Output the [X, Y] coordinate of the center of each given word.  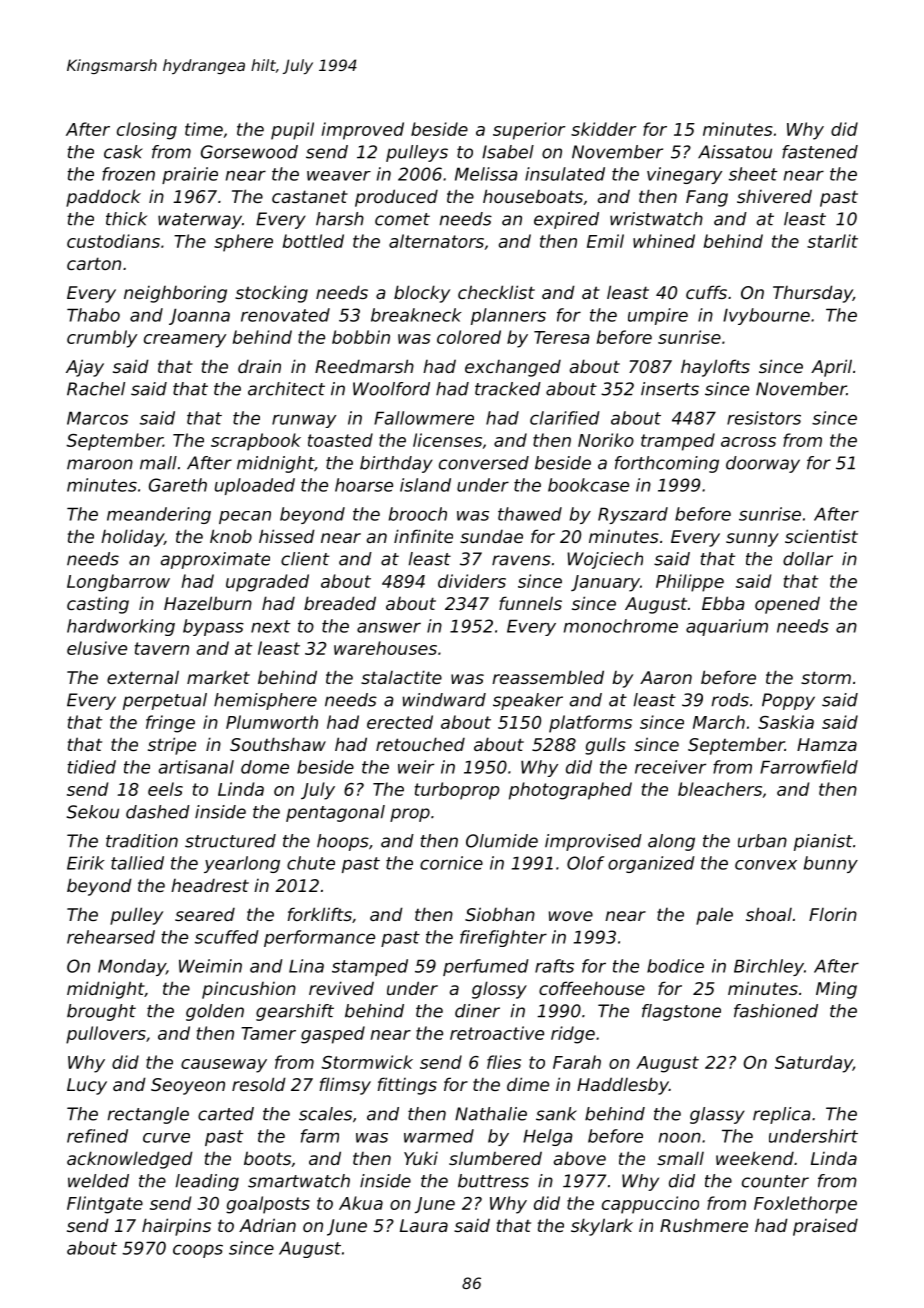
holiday [132, 538]
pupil [292, 131]
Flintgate [105, 1205]
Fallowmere [424, 418]
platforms [590, 724]
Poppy [788, 701]
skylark [602, 1227]
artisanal [196, 767]
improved [363, 131]
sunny [752, 540]
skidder [603, 129]
